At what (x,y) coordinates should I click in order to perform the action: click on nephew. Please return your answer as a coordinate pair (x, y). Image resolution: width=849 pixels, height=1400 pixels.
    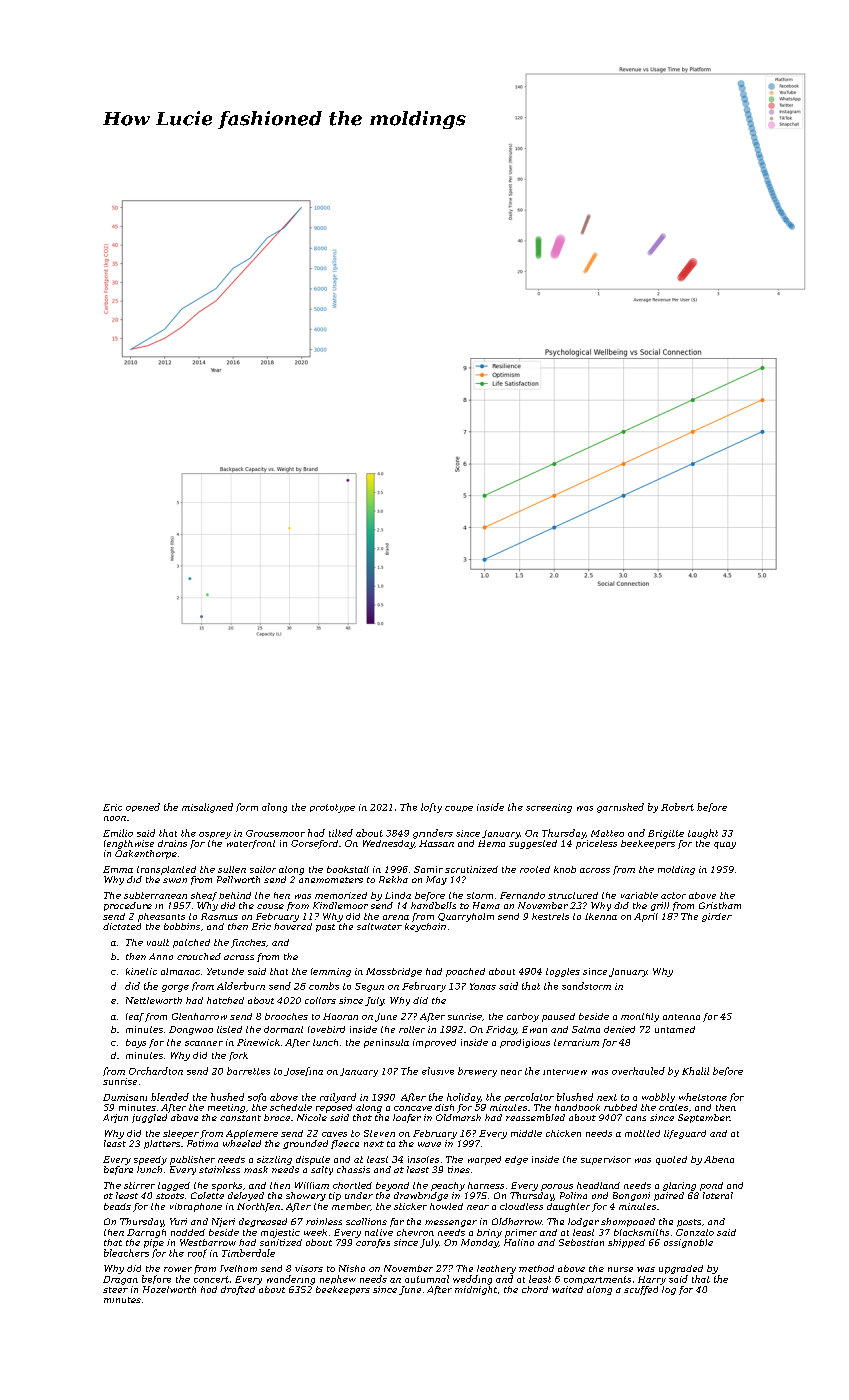
    Looking at the image, I should click on (338, 1279).
